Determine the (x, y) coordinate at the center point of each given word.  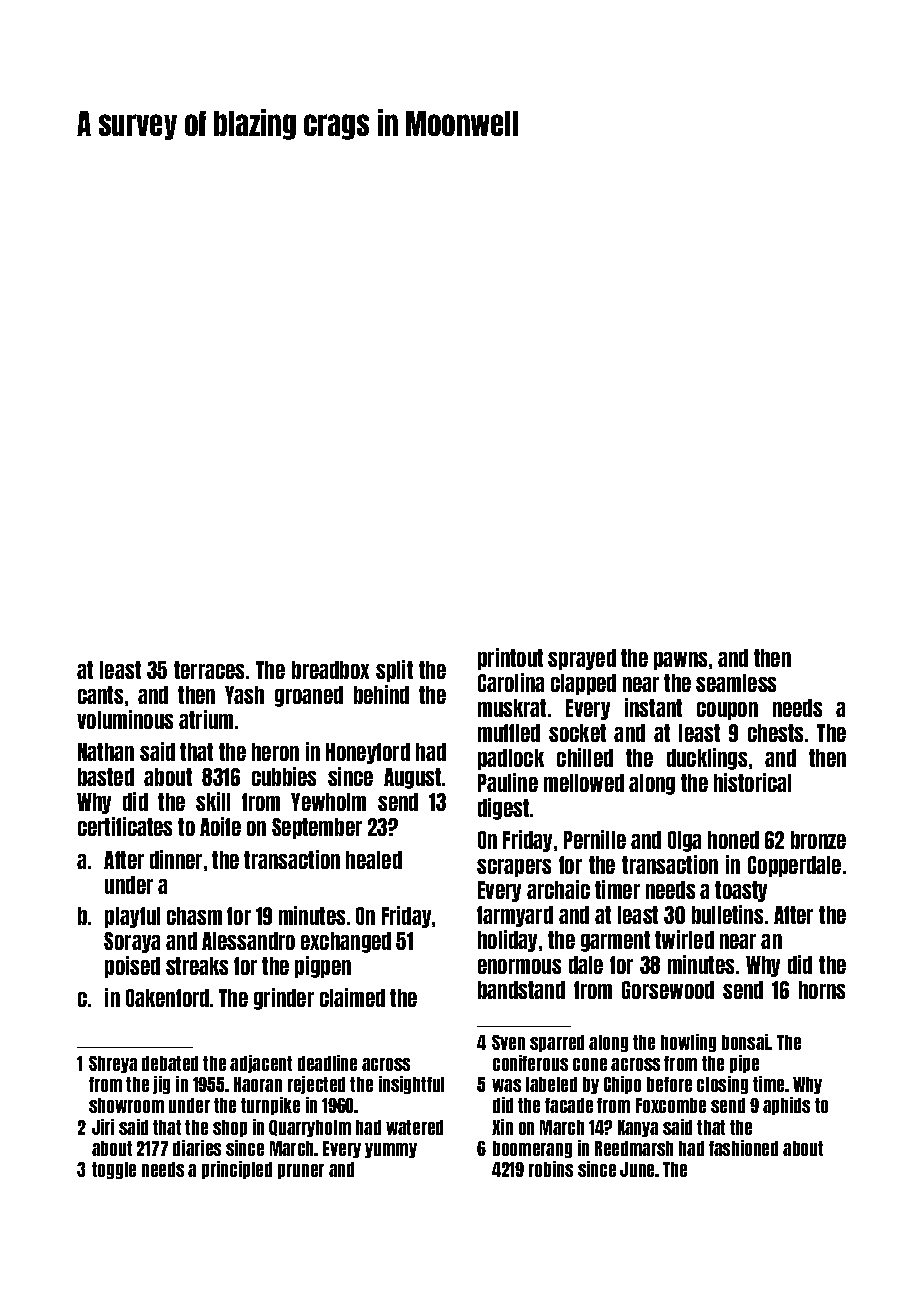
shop (230, 1128)
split (394, 671)
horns (822, 990)
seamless (736, 683)
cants (100, 695)
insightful (411, 1085)
